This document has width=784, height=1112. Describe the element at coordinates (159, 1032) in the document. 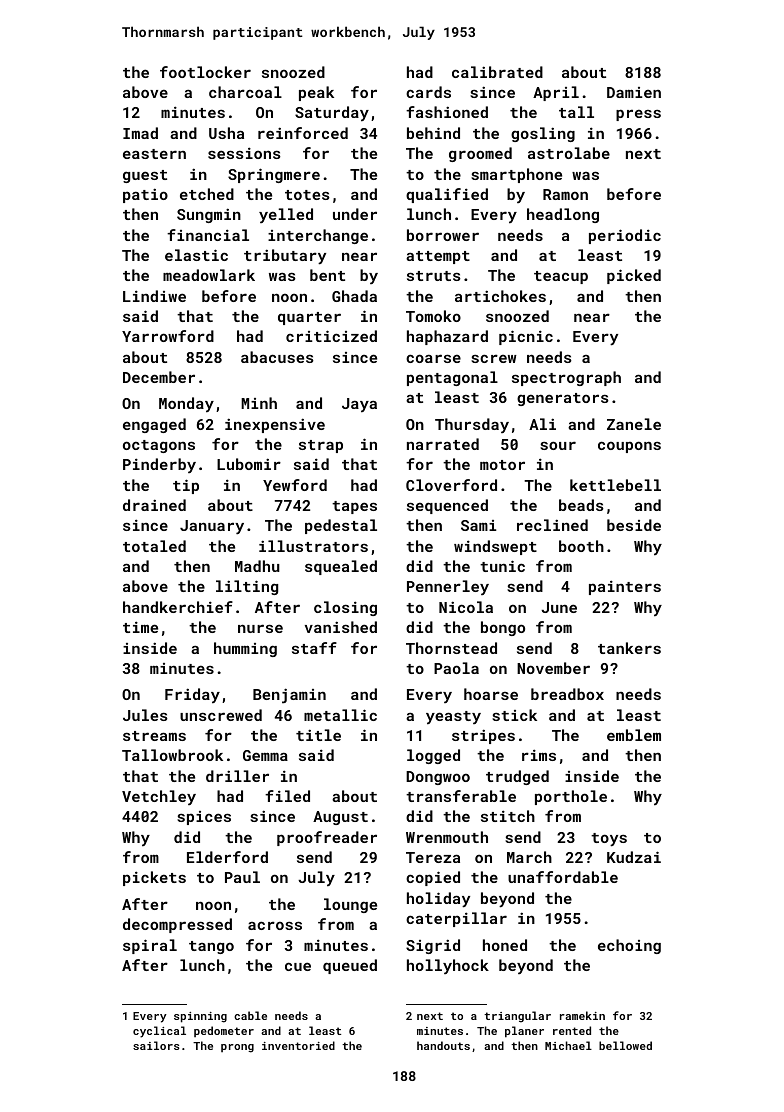

I see `cyclical` at that location.
